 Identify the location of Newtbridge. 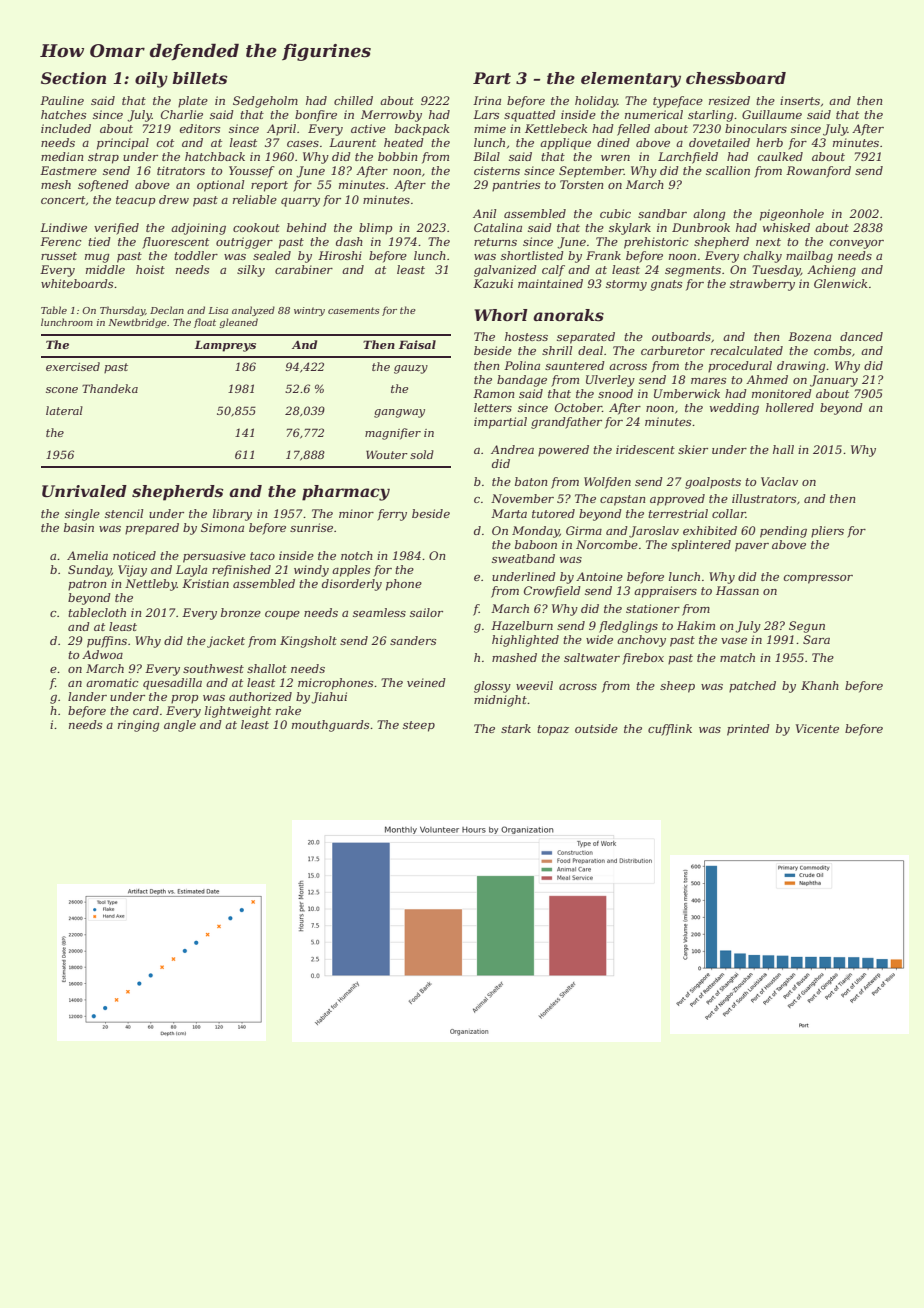
(137, 323).
